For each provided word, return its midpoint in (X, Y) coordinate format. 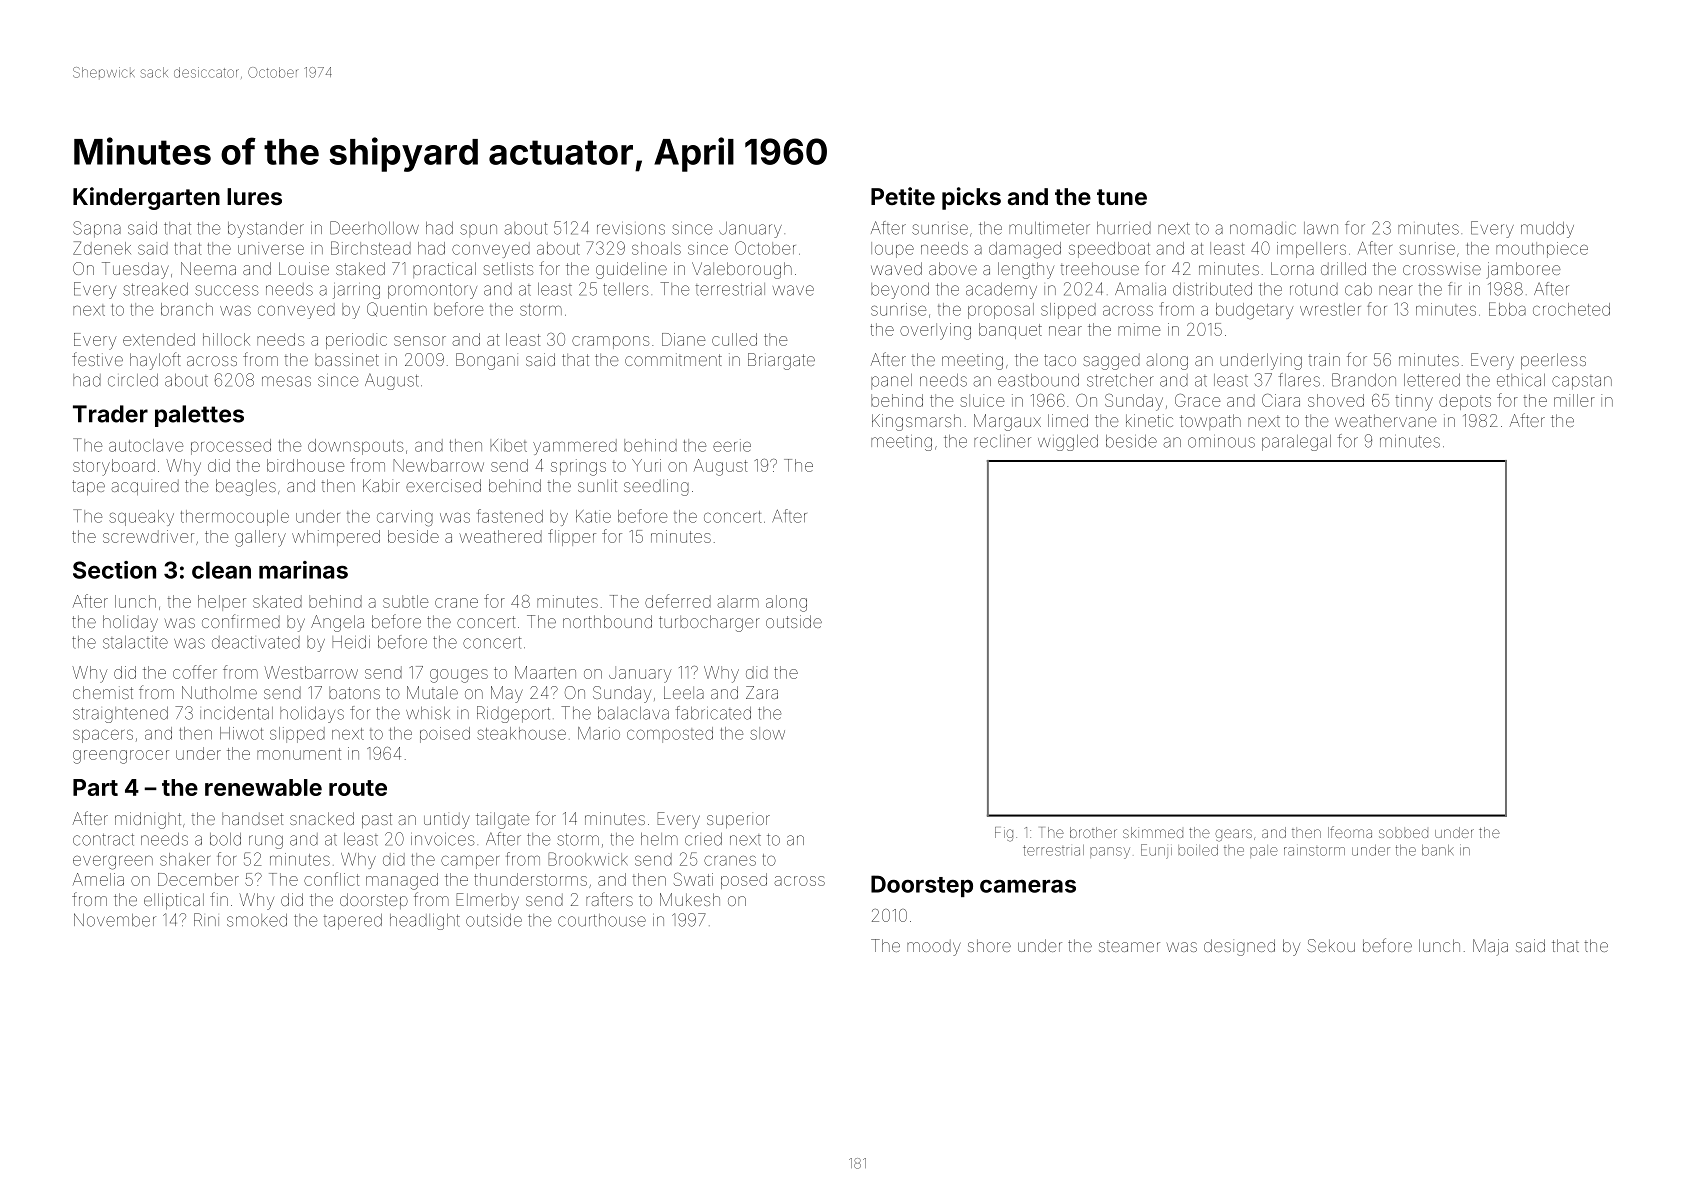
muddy (1547, 230)
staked (360, 268)
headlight (425, 922)
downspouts (355, 447)
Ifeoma (1350, 832)
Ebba (1507, 309)
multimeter (1049, 228)
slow (767, 733)
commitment (673, 359)
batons (354, 693)
